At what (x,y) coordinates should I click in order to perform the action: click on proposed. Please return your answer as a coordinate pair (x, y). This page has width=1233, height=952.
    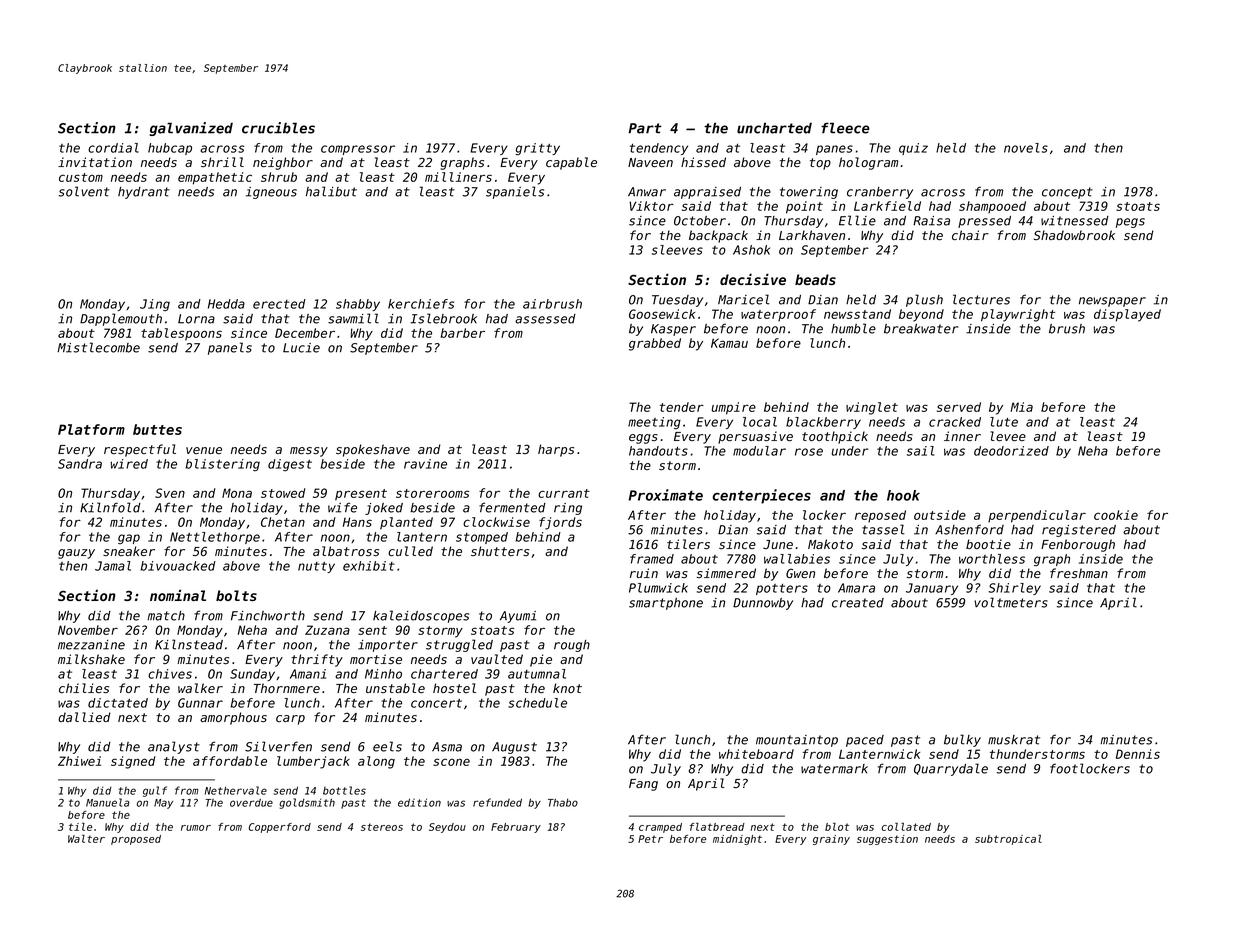
    Looking at the image, I should click on (136, 840).
